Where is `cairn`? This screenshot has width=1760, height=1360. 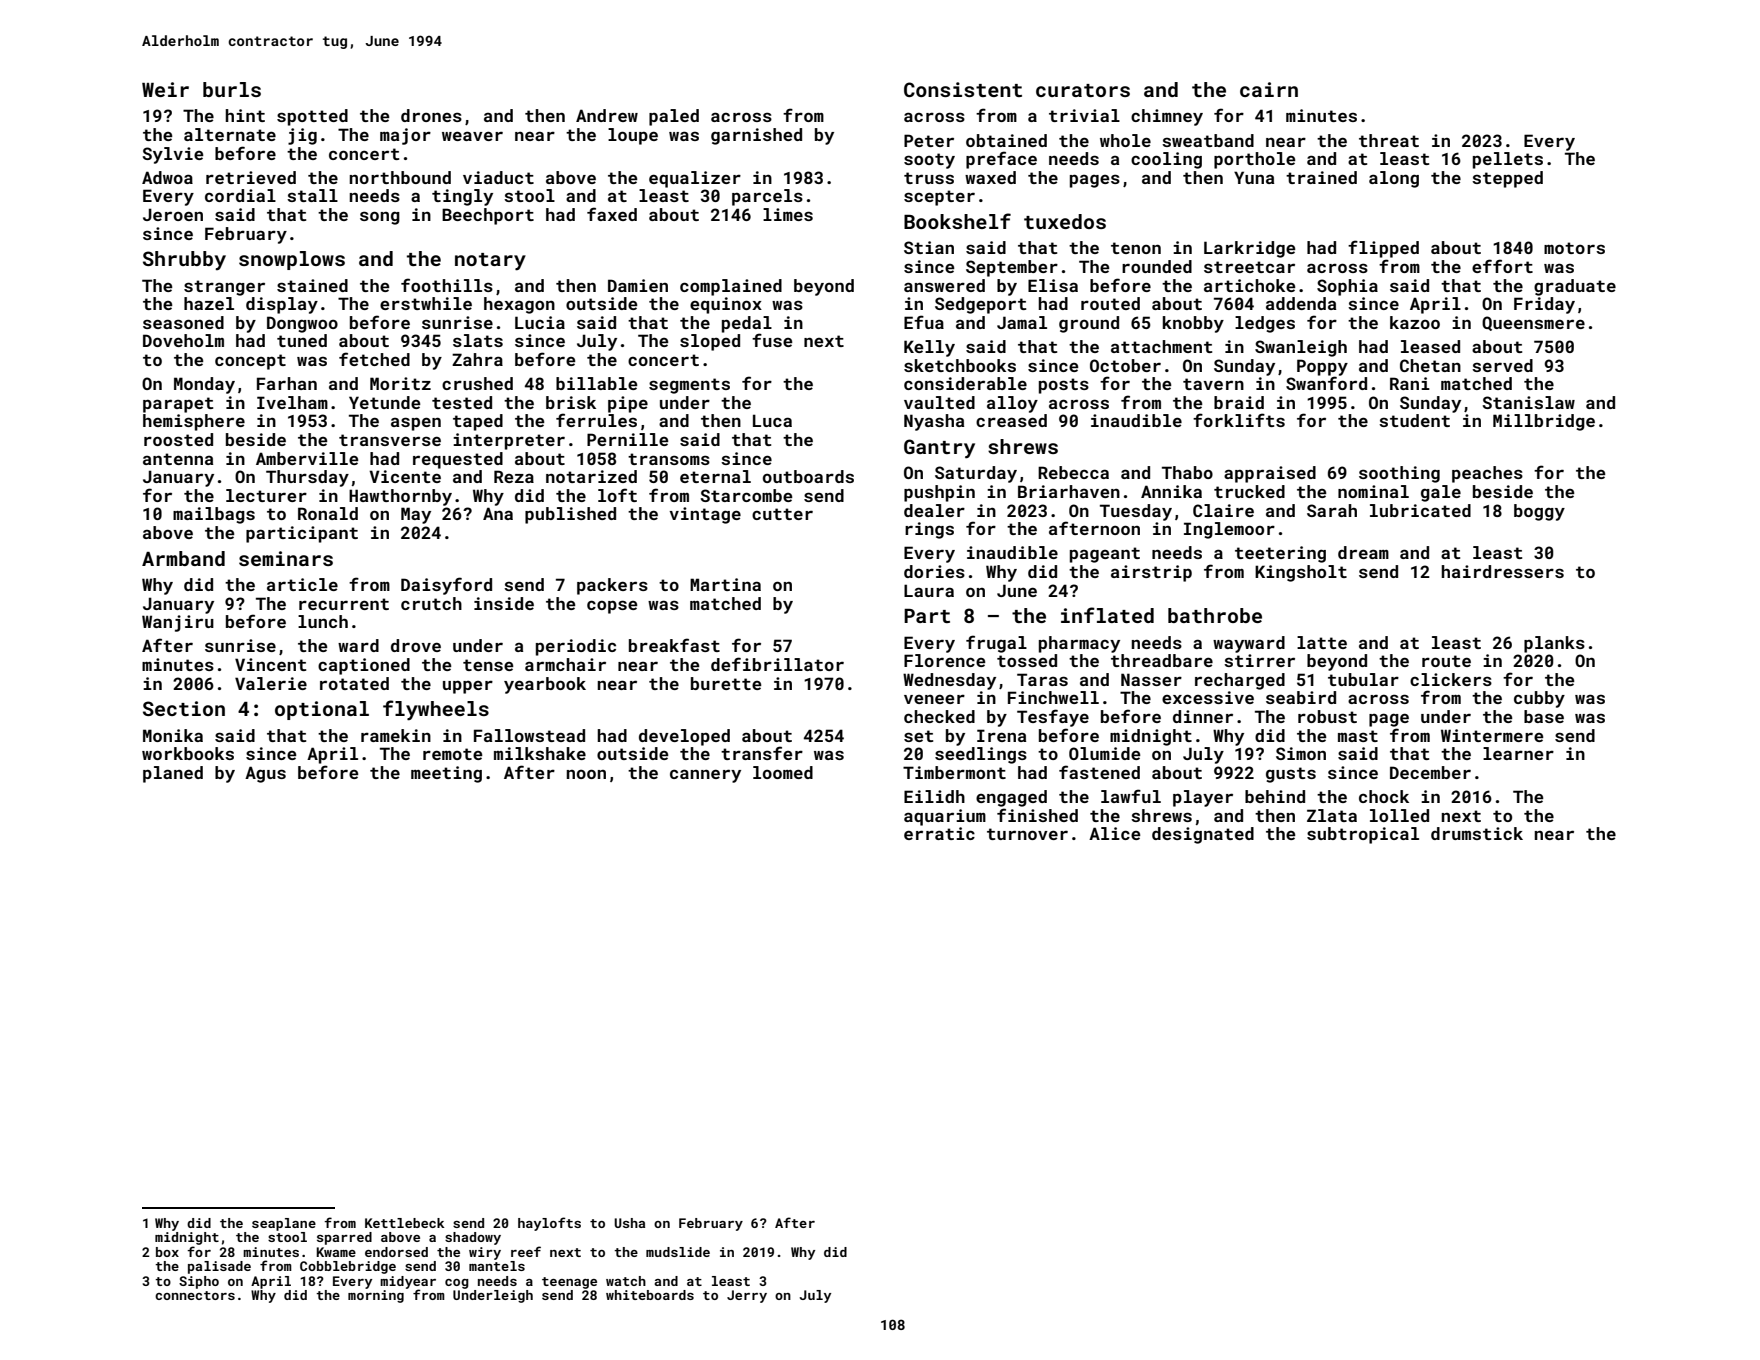
cairn is located at coordinates (1269, 89).
